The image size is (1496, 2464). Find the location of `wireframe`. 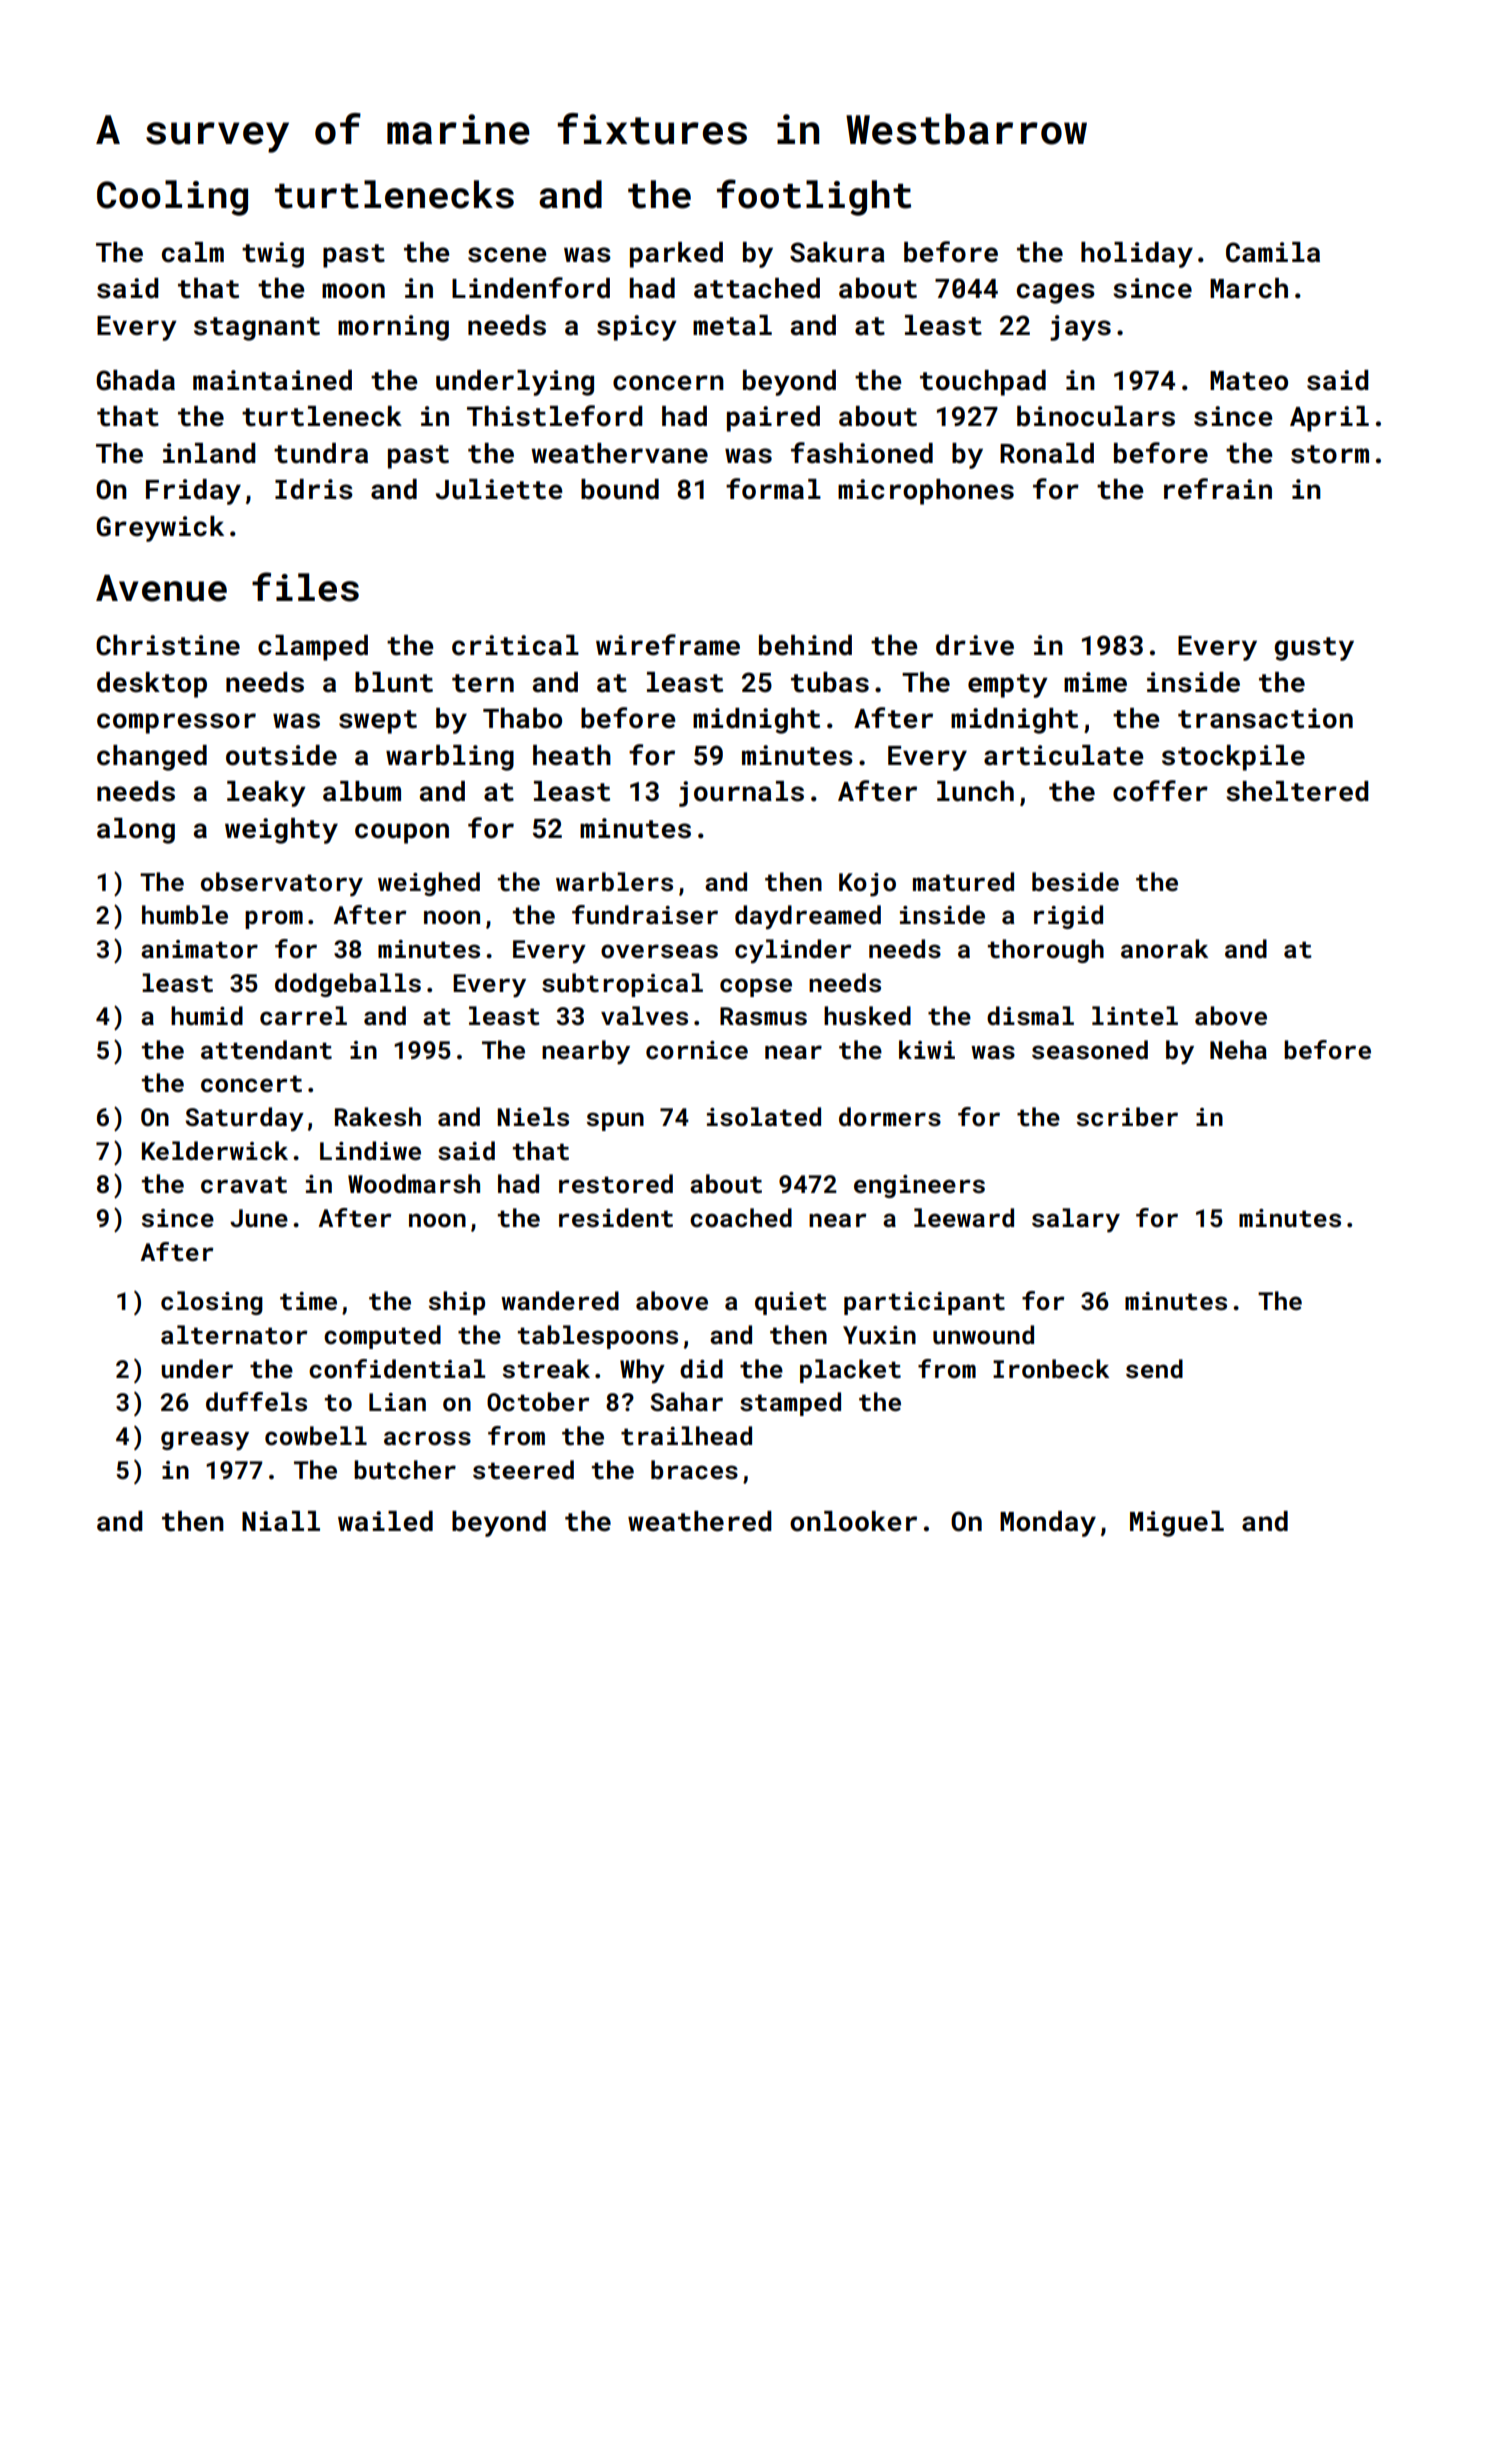

wireframe is located at coordinates (668, 645).
